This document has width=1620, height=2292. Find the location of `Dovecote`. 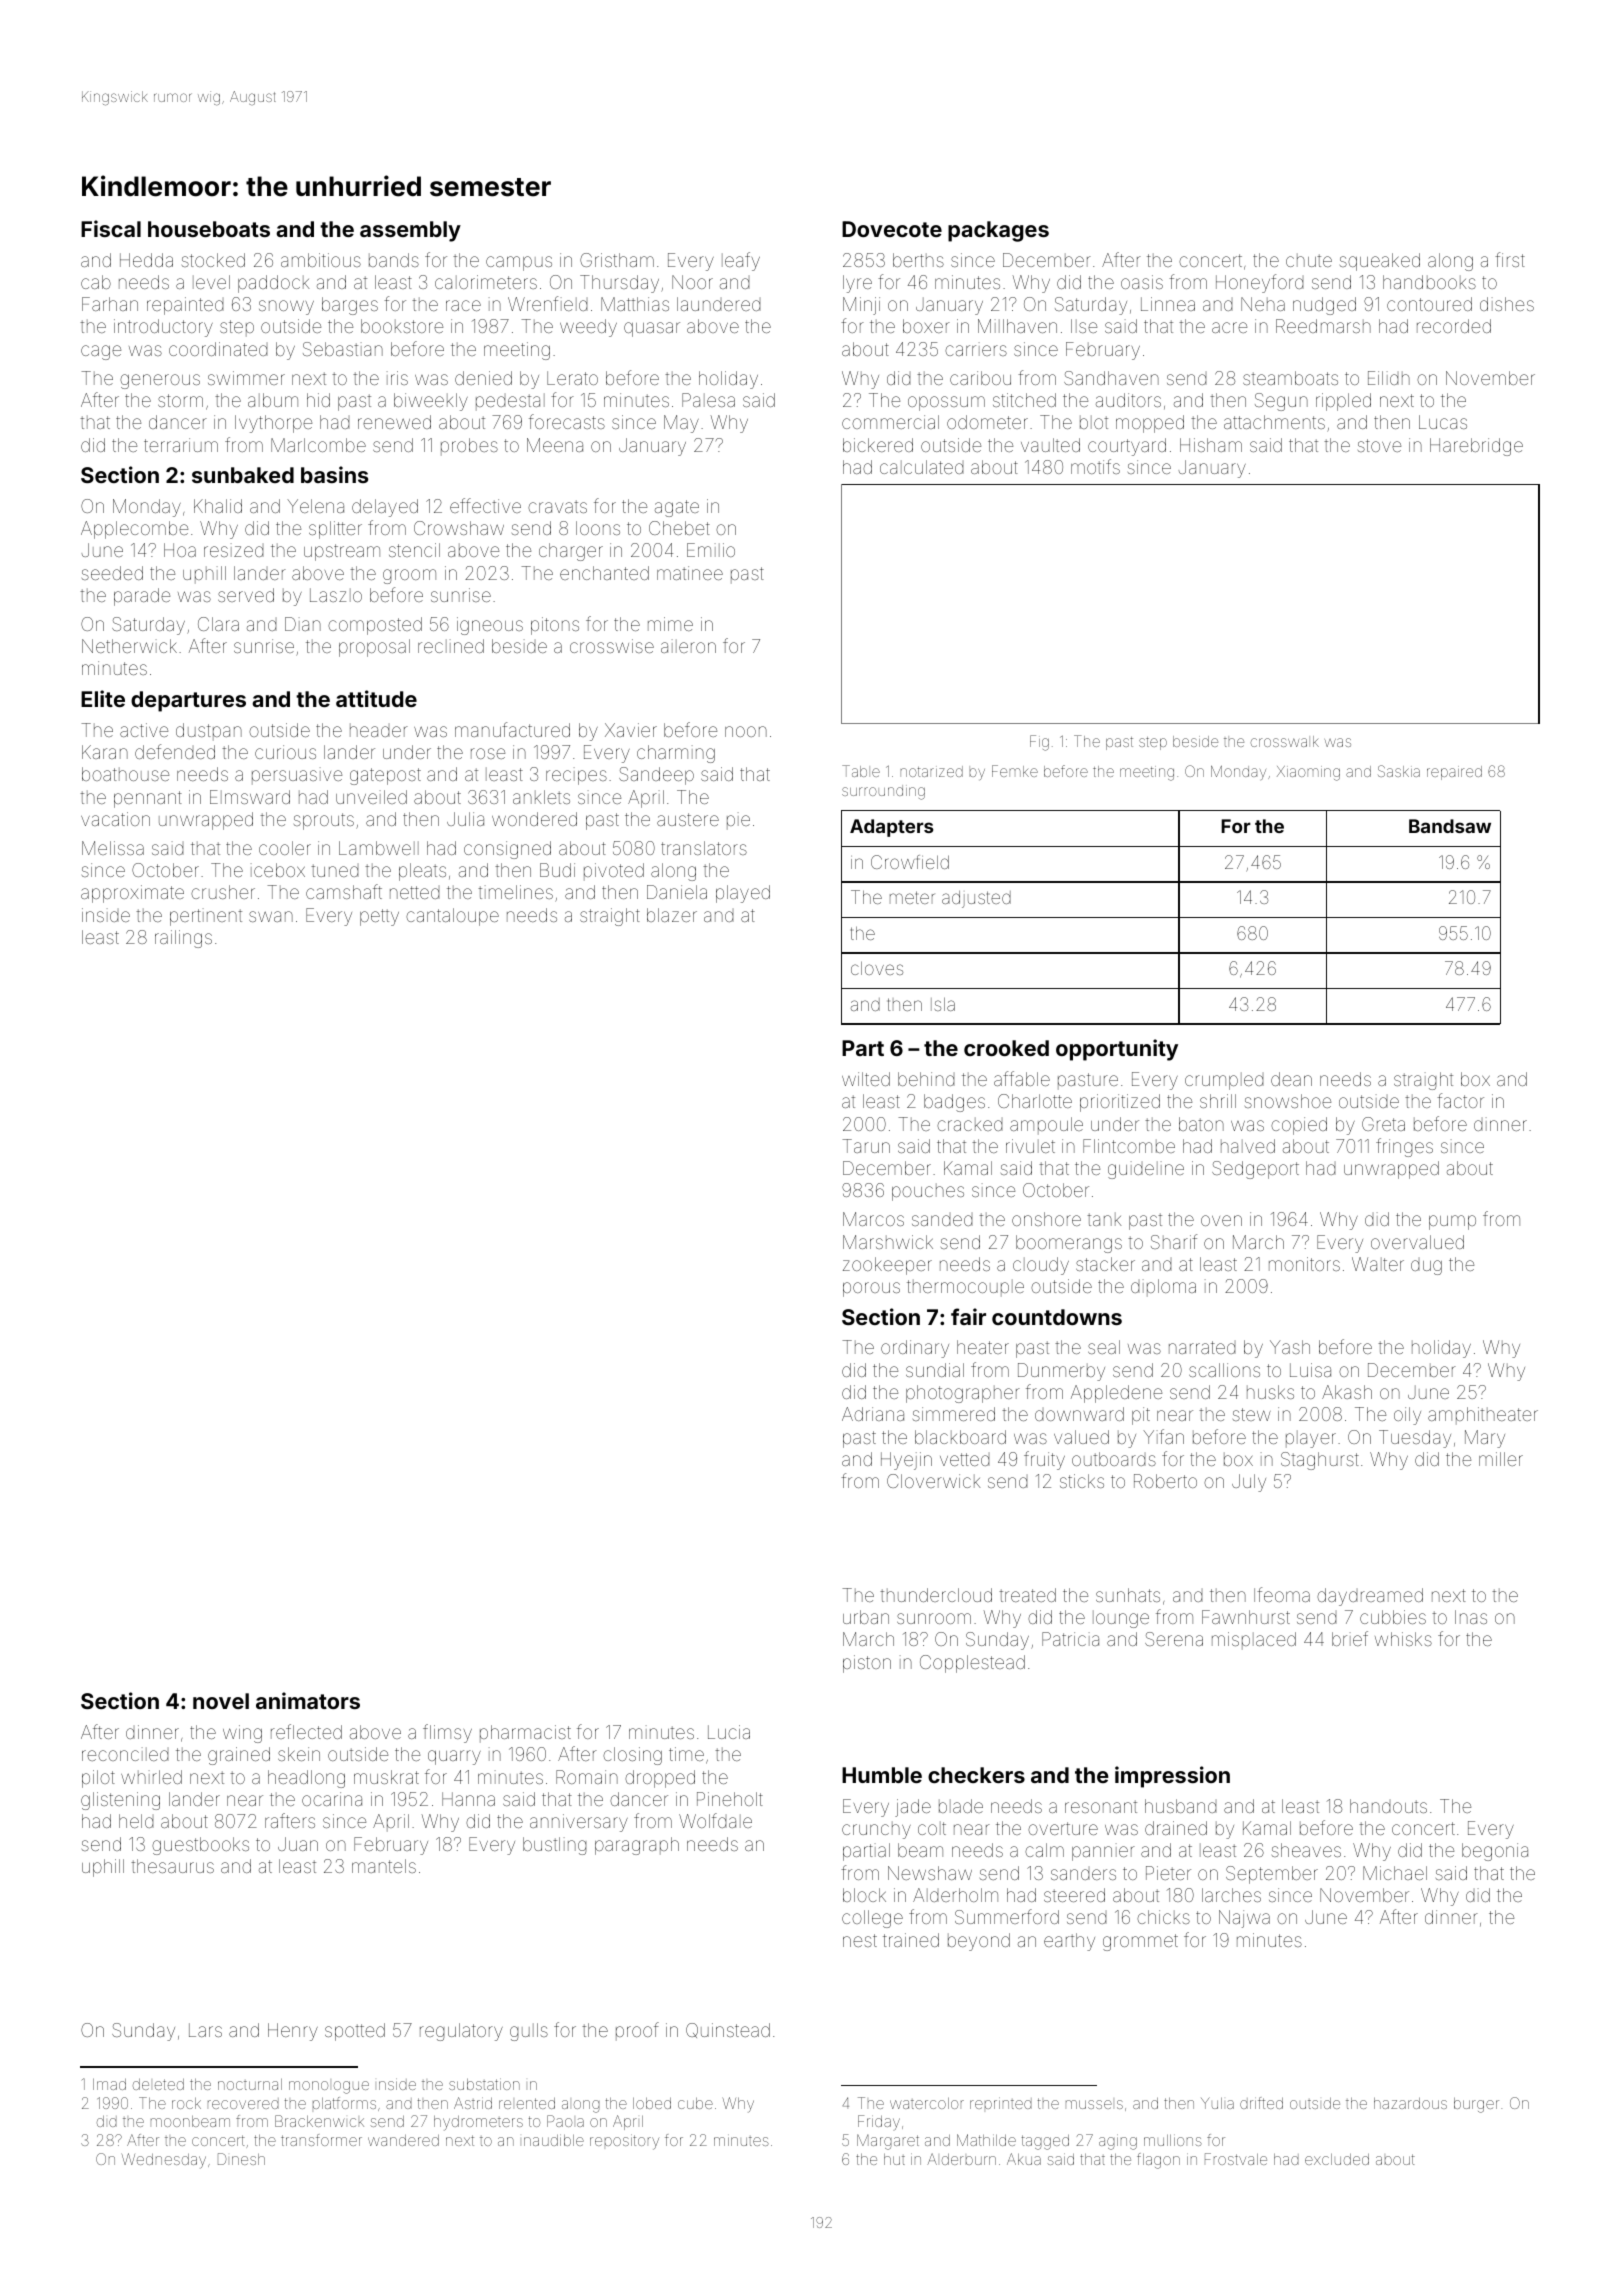

Dovecote is located at coordinates (892, 229).
